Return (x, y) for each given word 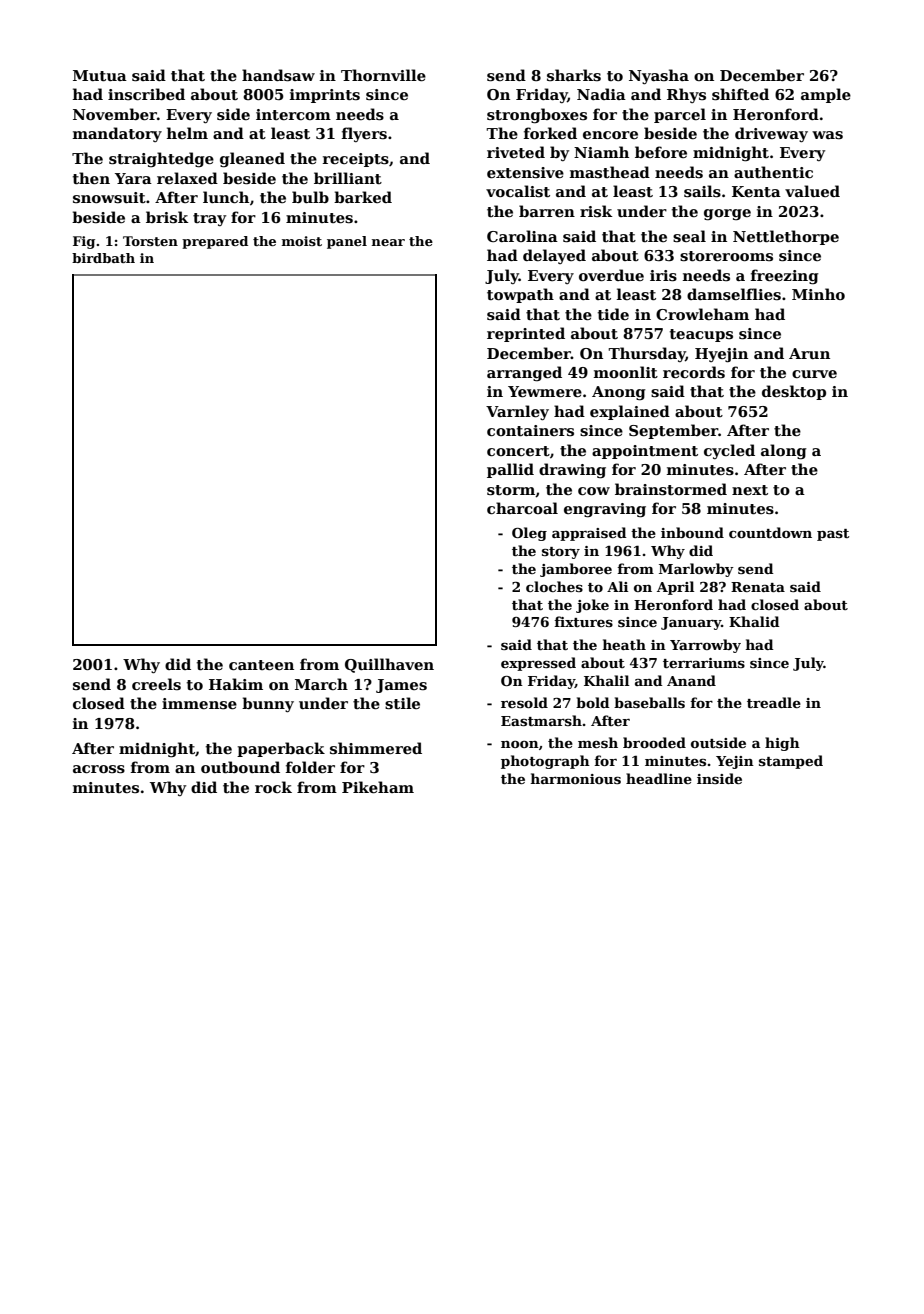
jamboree (576, 570)
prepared (215, 242)
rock (273, 787)
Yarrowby (705, 646)
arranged (524, 374)
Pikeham (378, 787)
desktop (794, 392)
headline (659, 778)
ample (826, 95)
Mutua (100, 75)
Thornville (383, 75)
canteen (261, 665)
